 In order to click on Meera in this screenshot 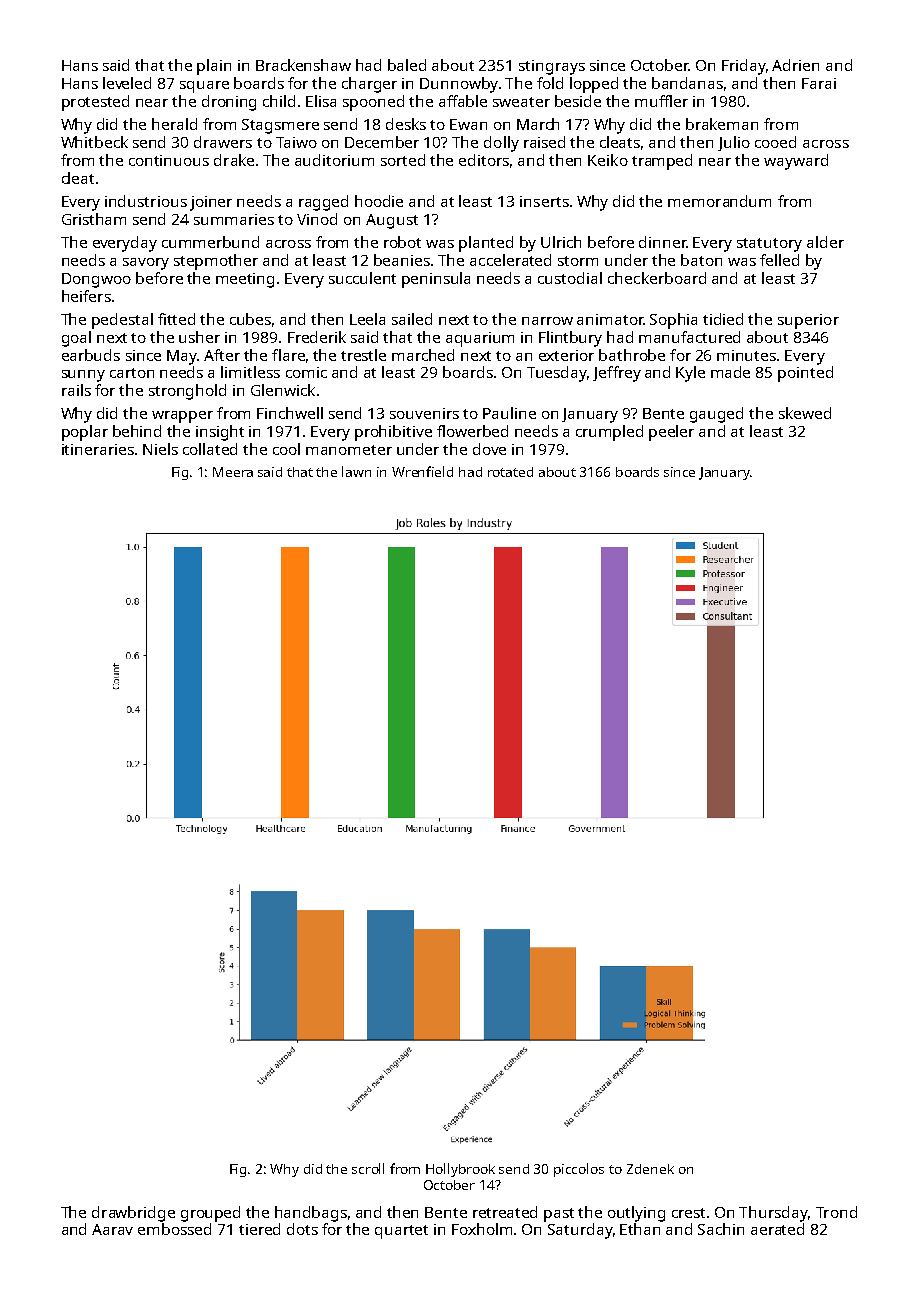, I will do `click(233, 472)`.
